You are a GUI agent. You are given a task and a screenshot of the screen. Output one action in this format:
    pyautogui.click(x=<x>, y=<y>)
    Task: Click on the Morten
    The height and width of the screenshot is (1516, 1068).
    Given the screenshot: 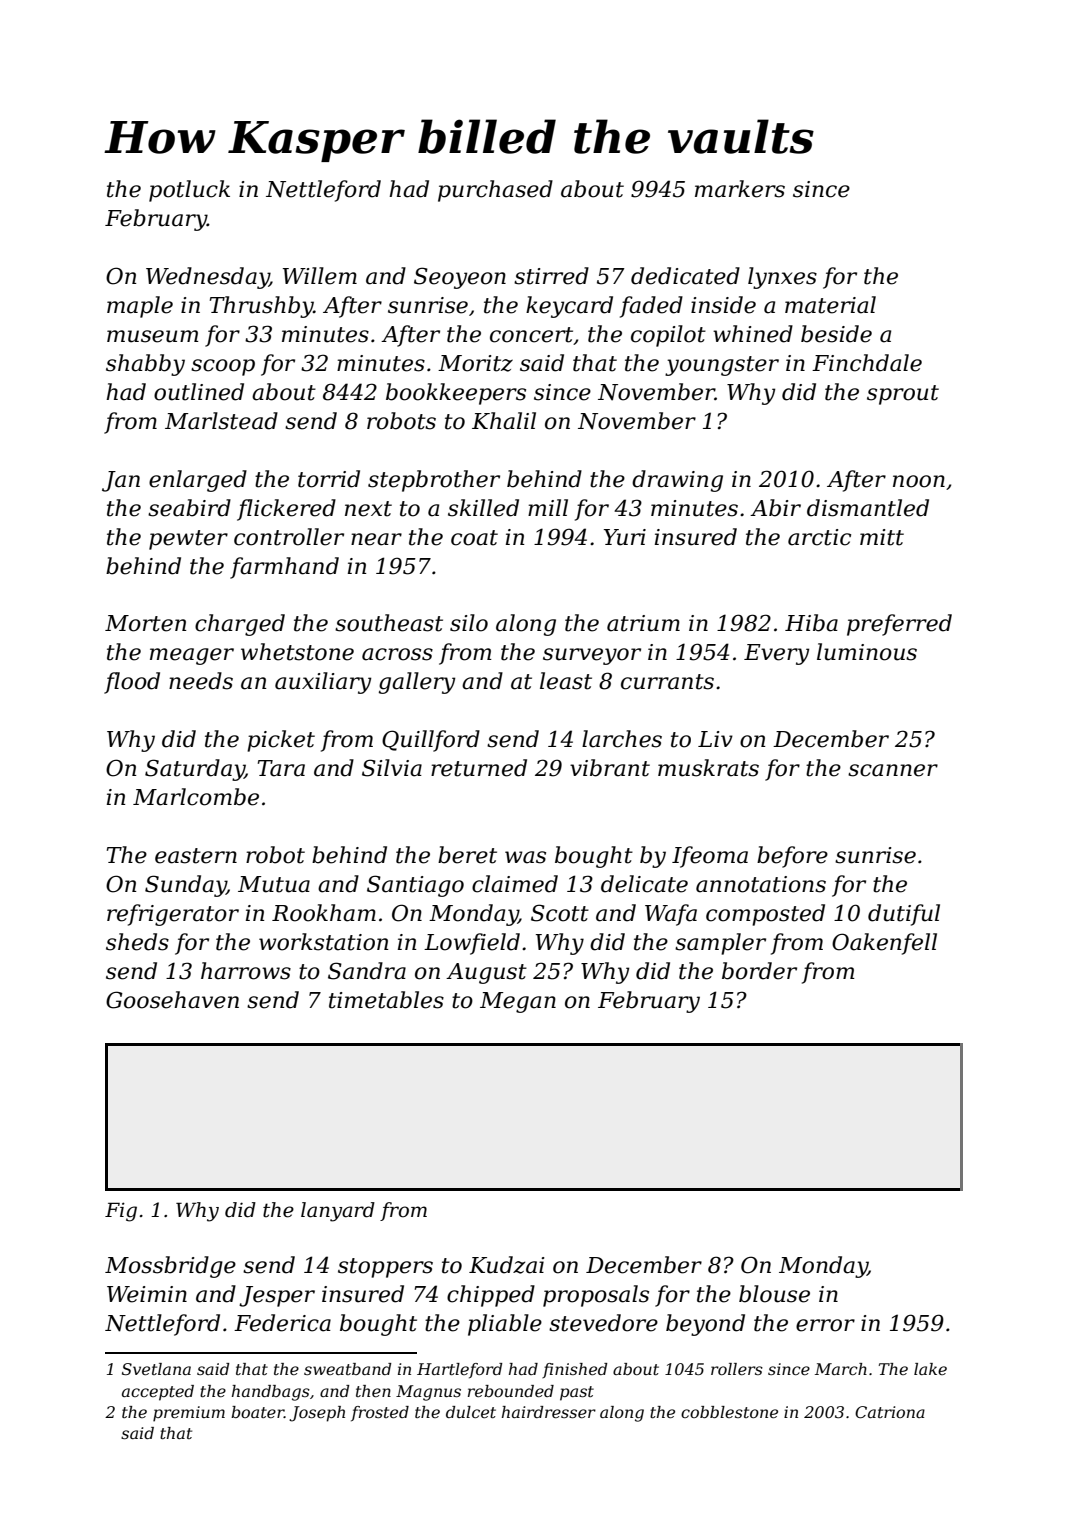 What is the action you would take?
    pyautogui.click(x=145, y=623)
